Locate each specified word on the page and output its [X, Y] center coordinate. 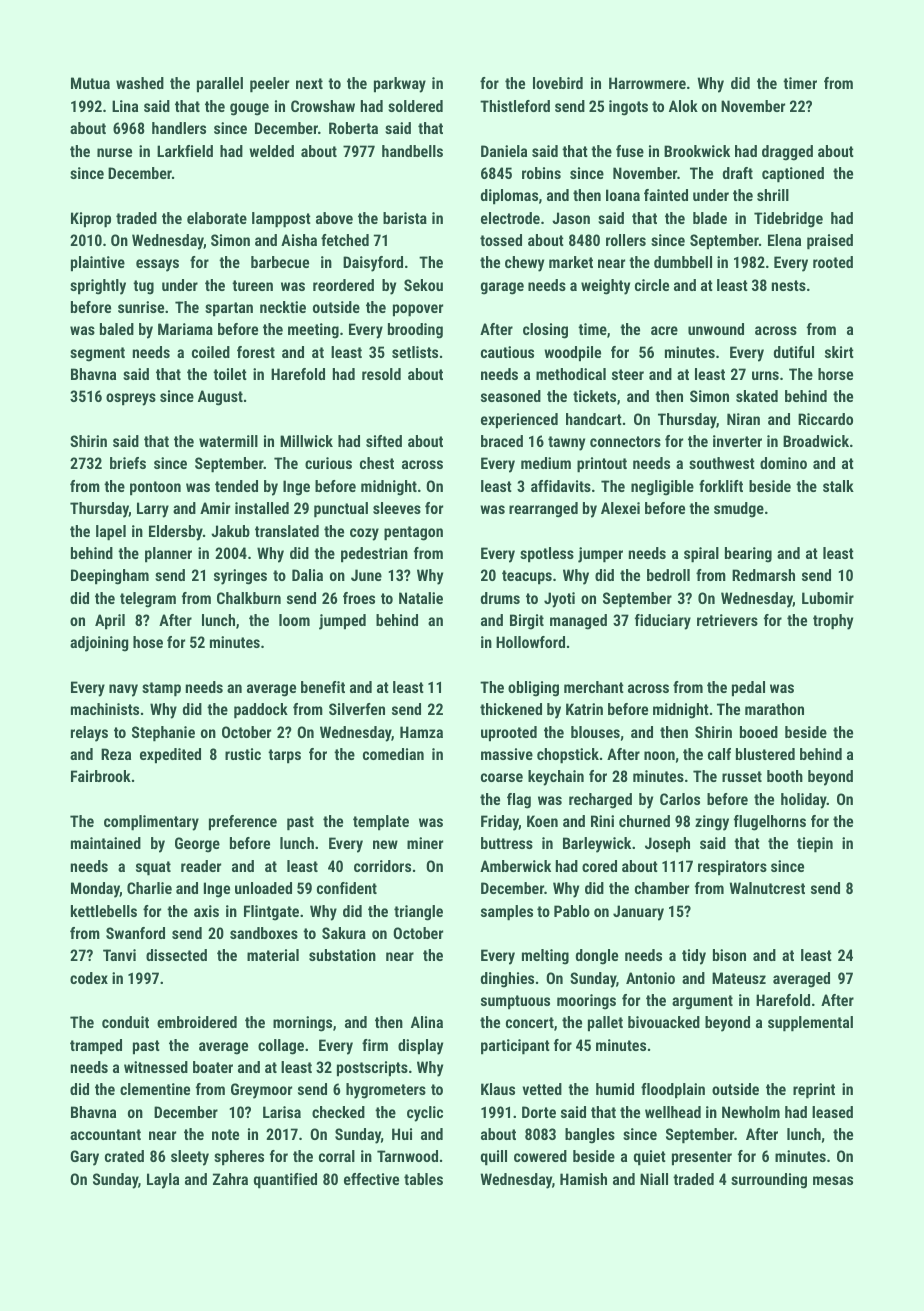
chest [377, 463]
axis [206, 911]
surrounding [769, 1181]
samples [507, 913]
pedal [748, 689]
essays [157, 265]
